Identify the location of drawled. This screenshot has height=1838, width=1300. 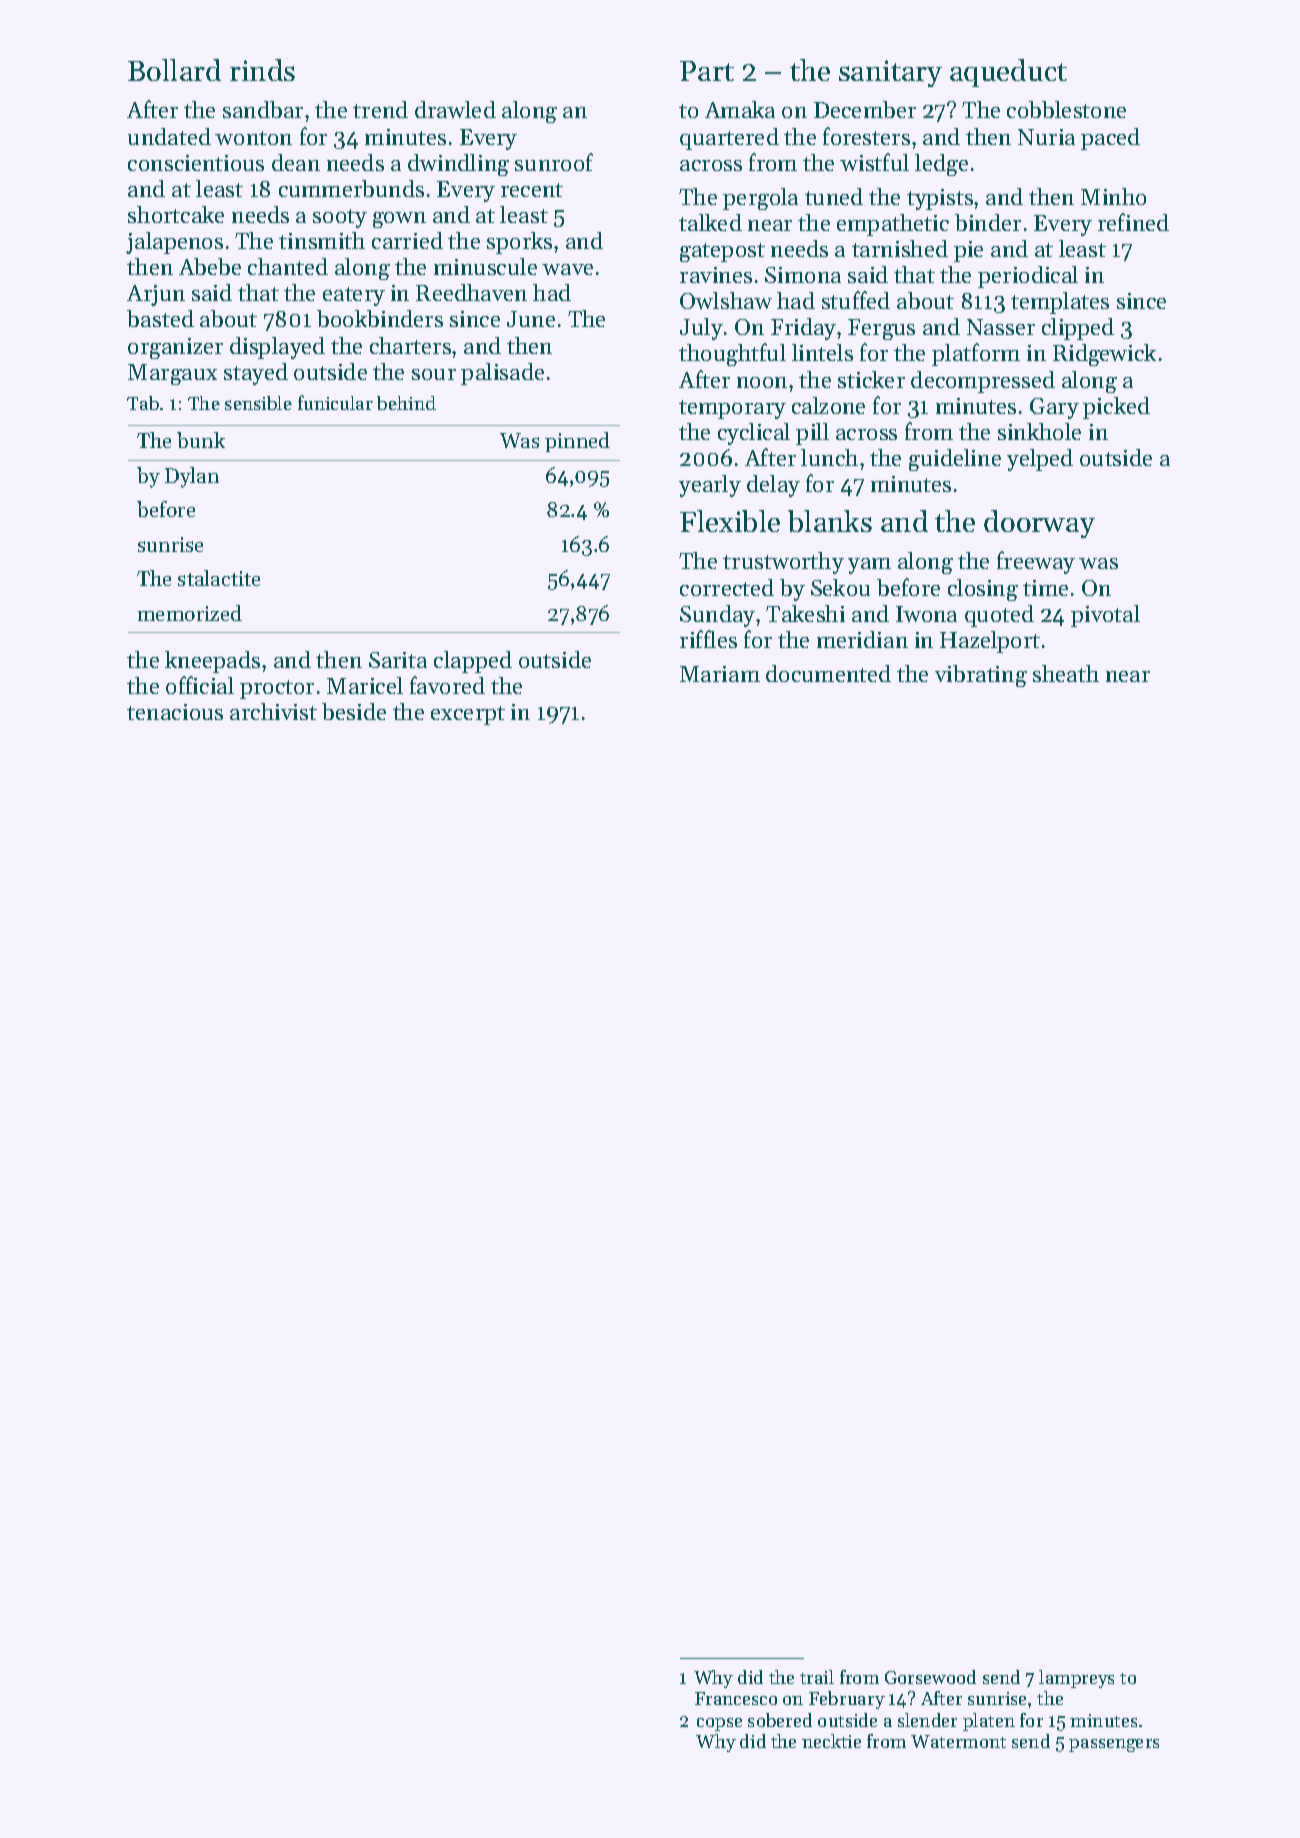
(455, 109).
